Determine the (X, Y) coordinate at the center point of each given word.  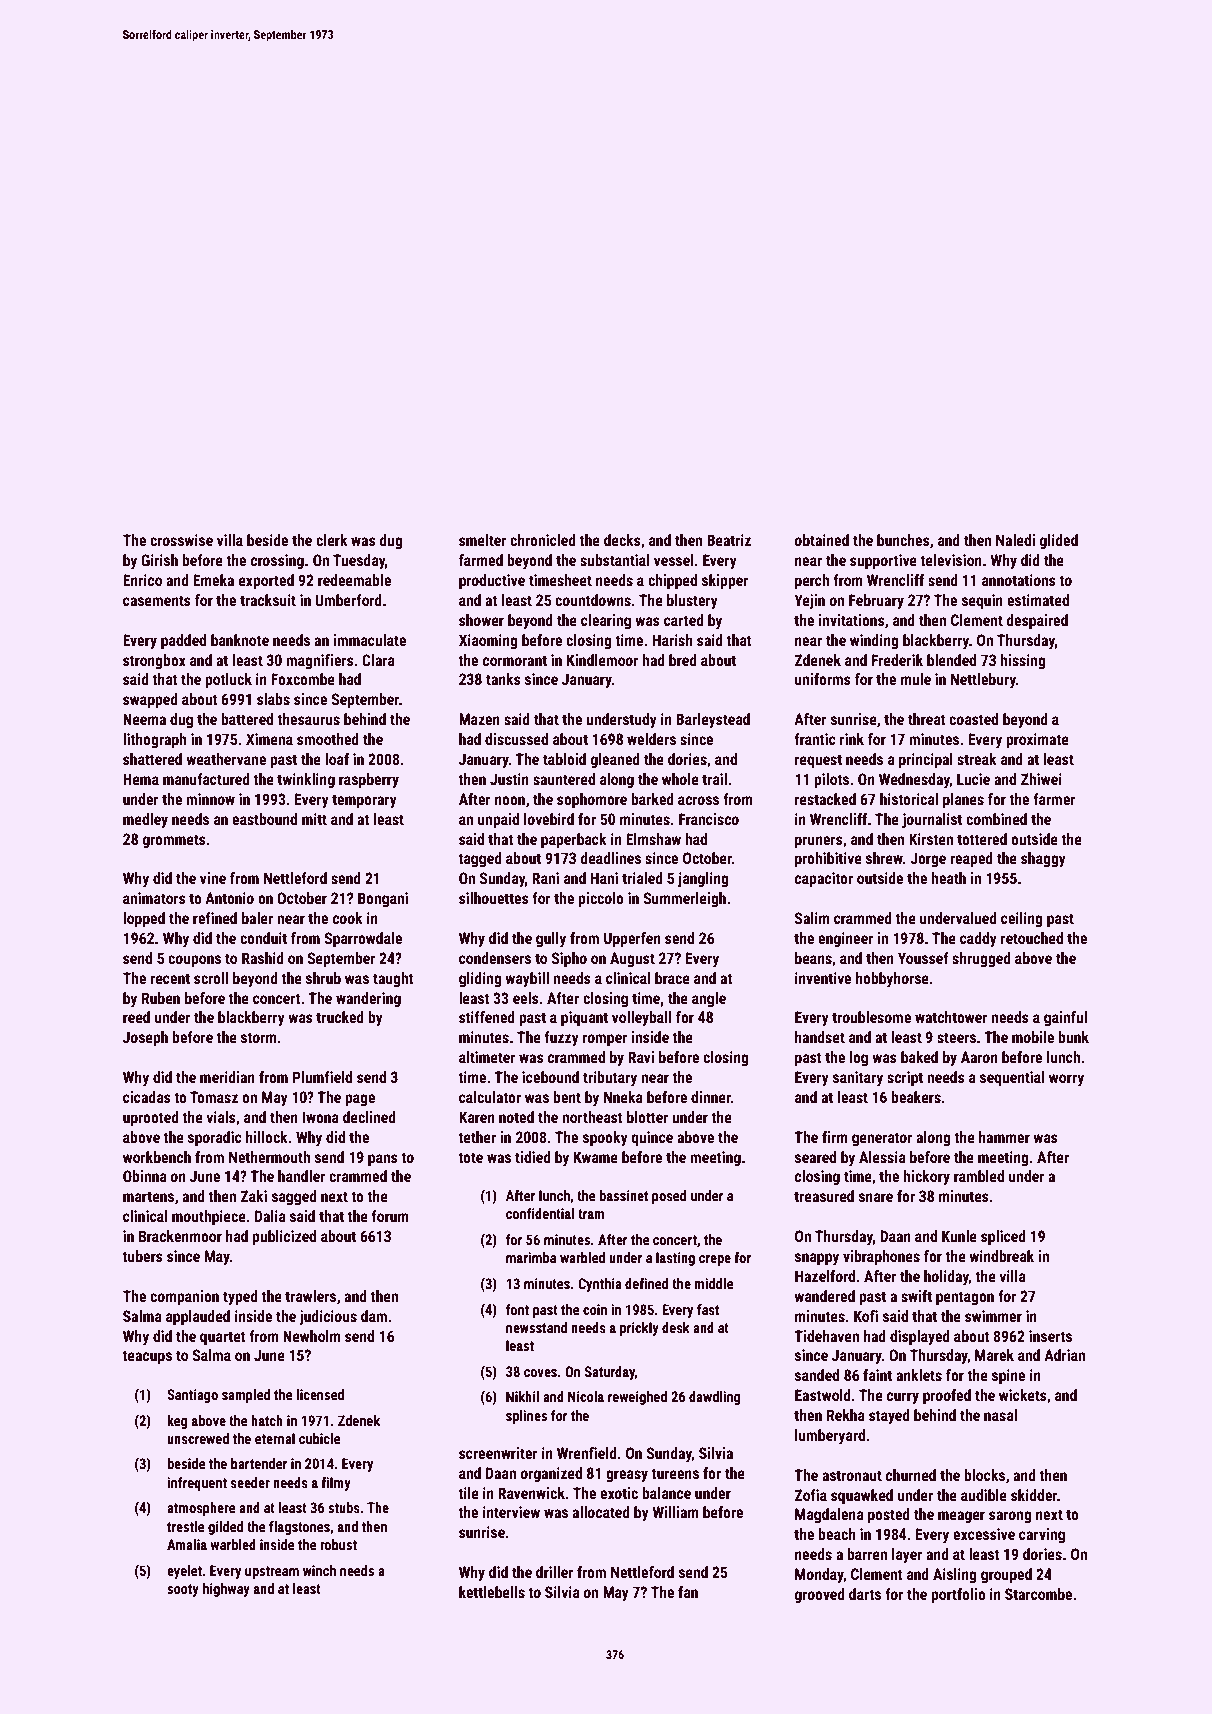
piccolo (601, 899)
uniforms (823, 679)
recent (170, 978)
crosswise (181, 540)
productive (492, 581)
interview (511, 1512)
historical (909, 799)
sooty (183, 1590)
